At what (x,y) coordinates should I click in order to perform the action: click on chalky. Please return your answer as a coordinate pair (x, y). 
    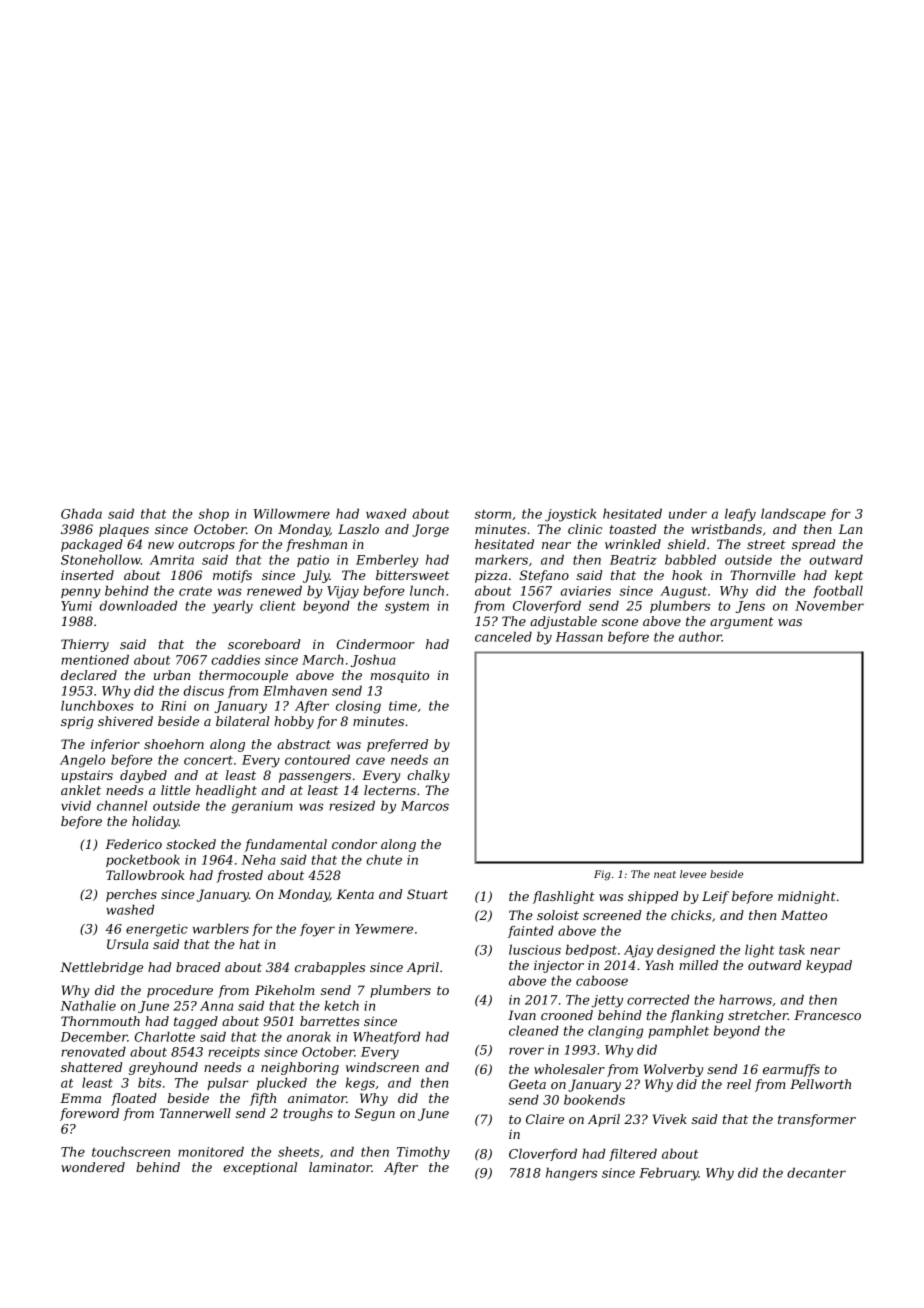
    Looking at the image, I should click on (428, 776).
